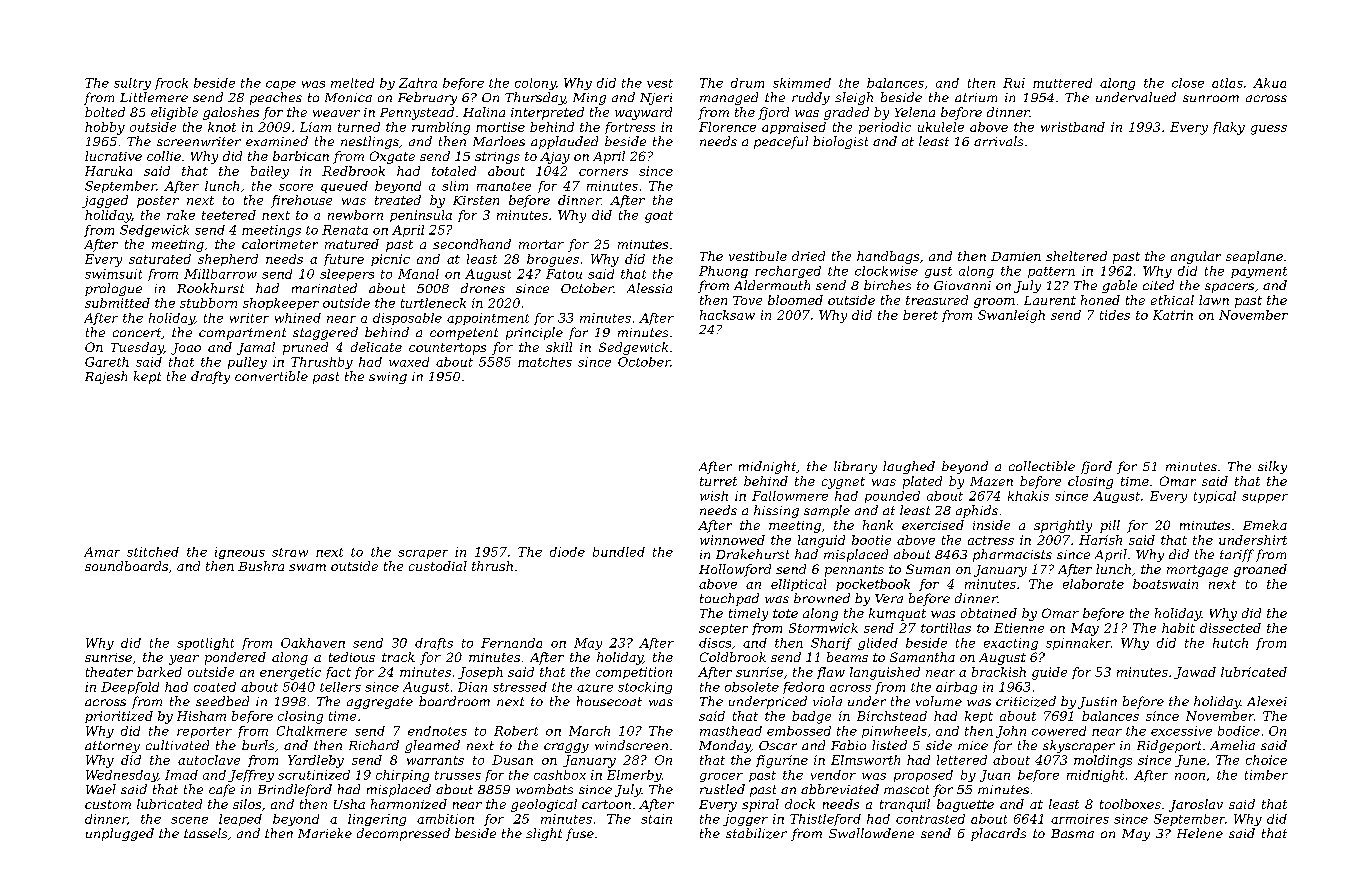  I want to click on matches, so click(545, 362).
